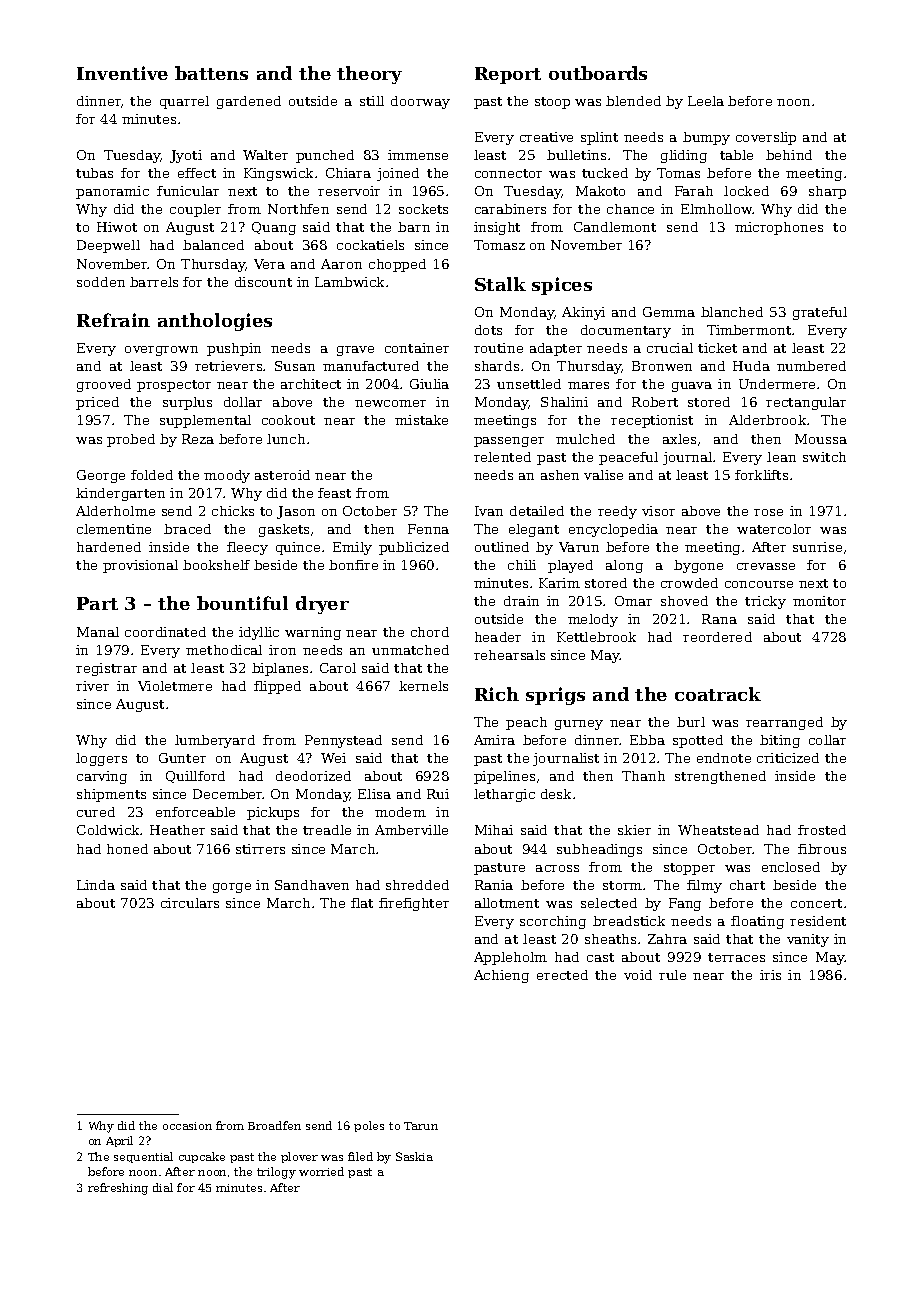  I want to click on Report, so click(508, 75).
